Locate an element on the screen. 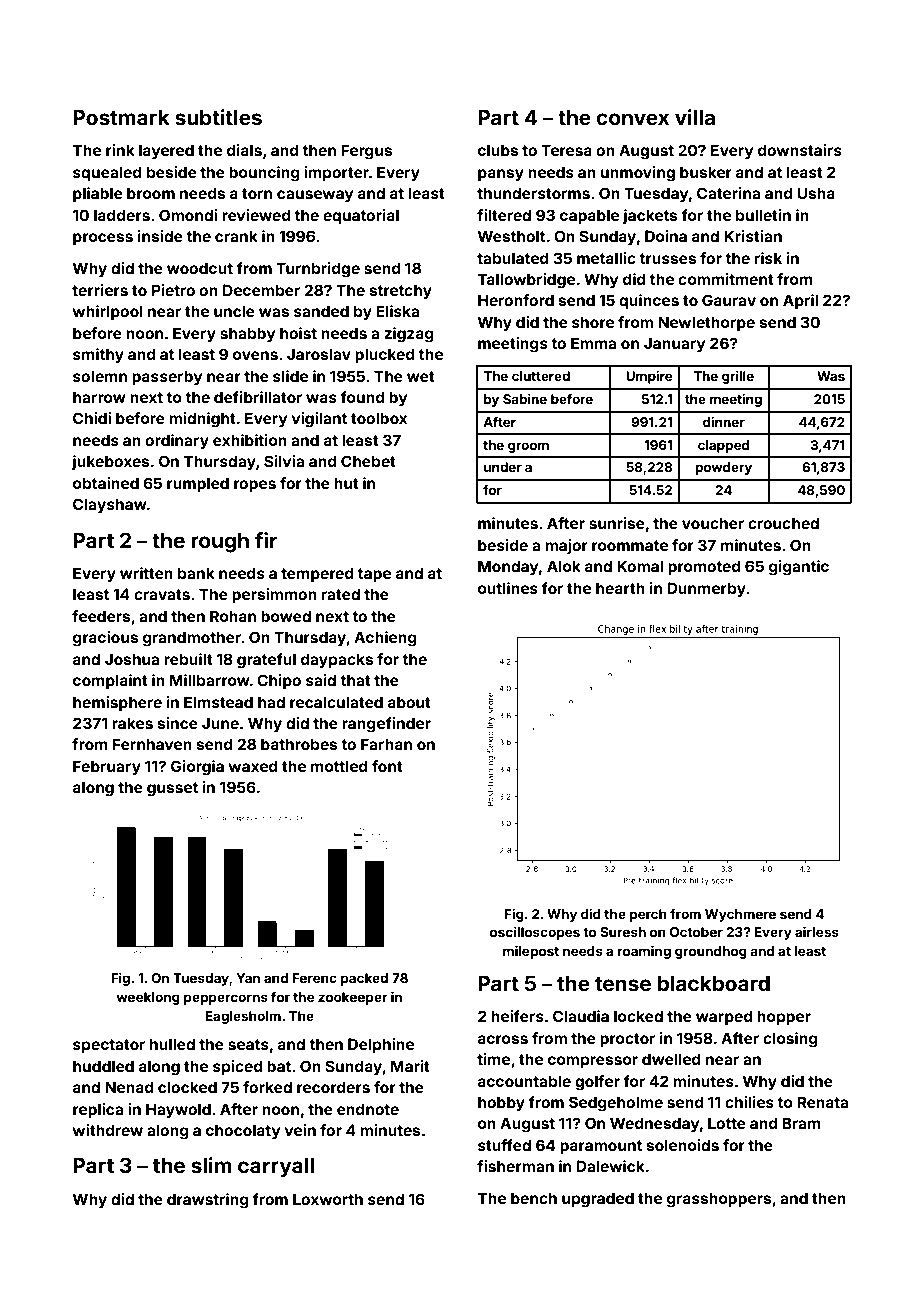  Chebet is located at coordinates (368, 461).
